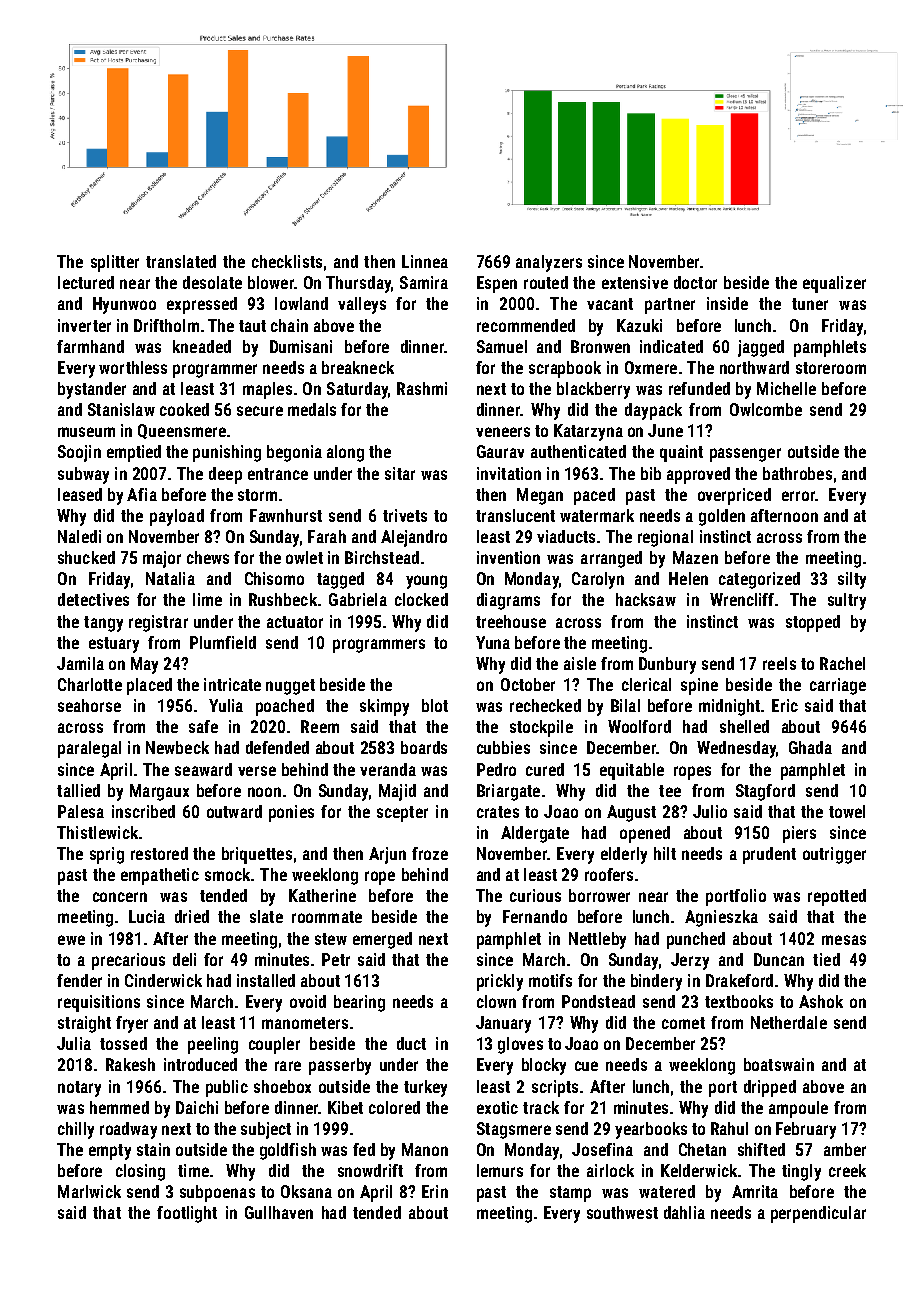 This screenshot has width=924, height=1314. What do you see at coordinates (656, 982) in the screenshot?
I see `bindery` at bounding box center [656, 982].
